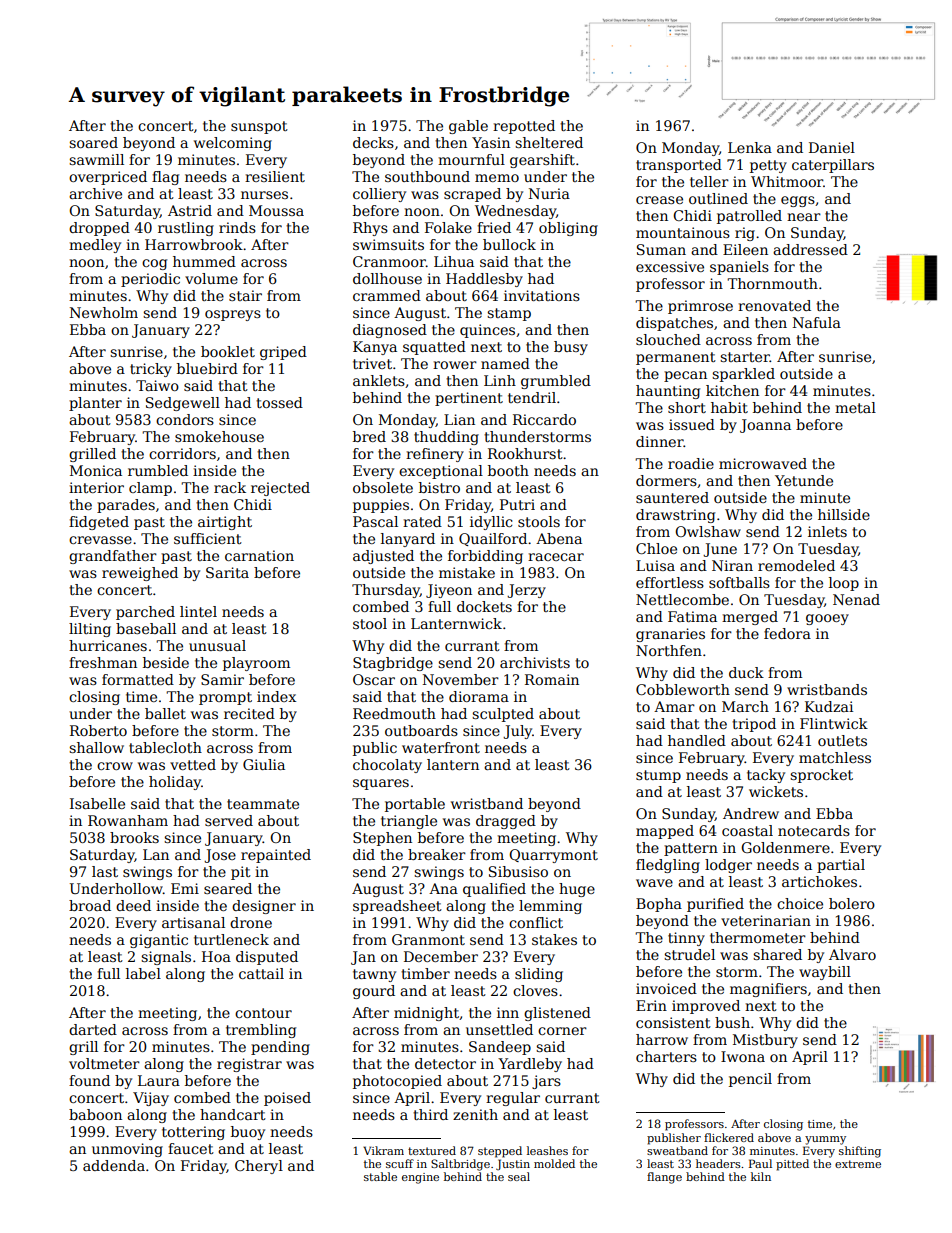 This screenshot has height=1233, width=952. I want to click on drone, so click(251, 922).
